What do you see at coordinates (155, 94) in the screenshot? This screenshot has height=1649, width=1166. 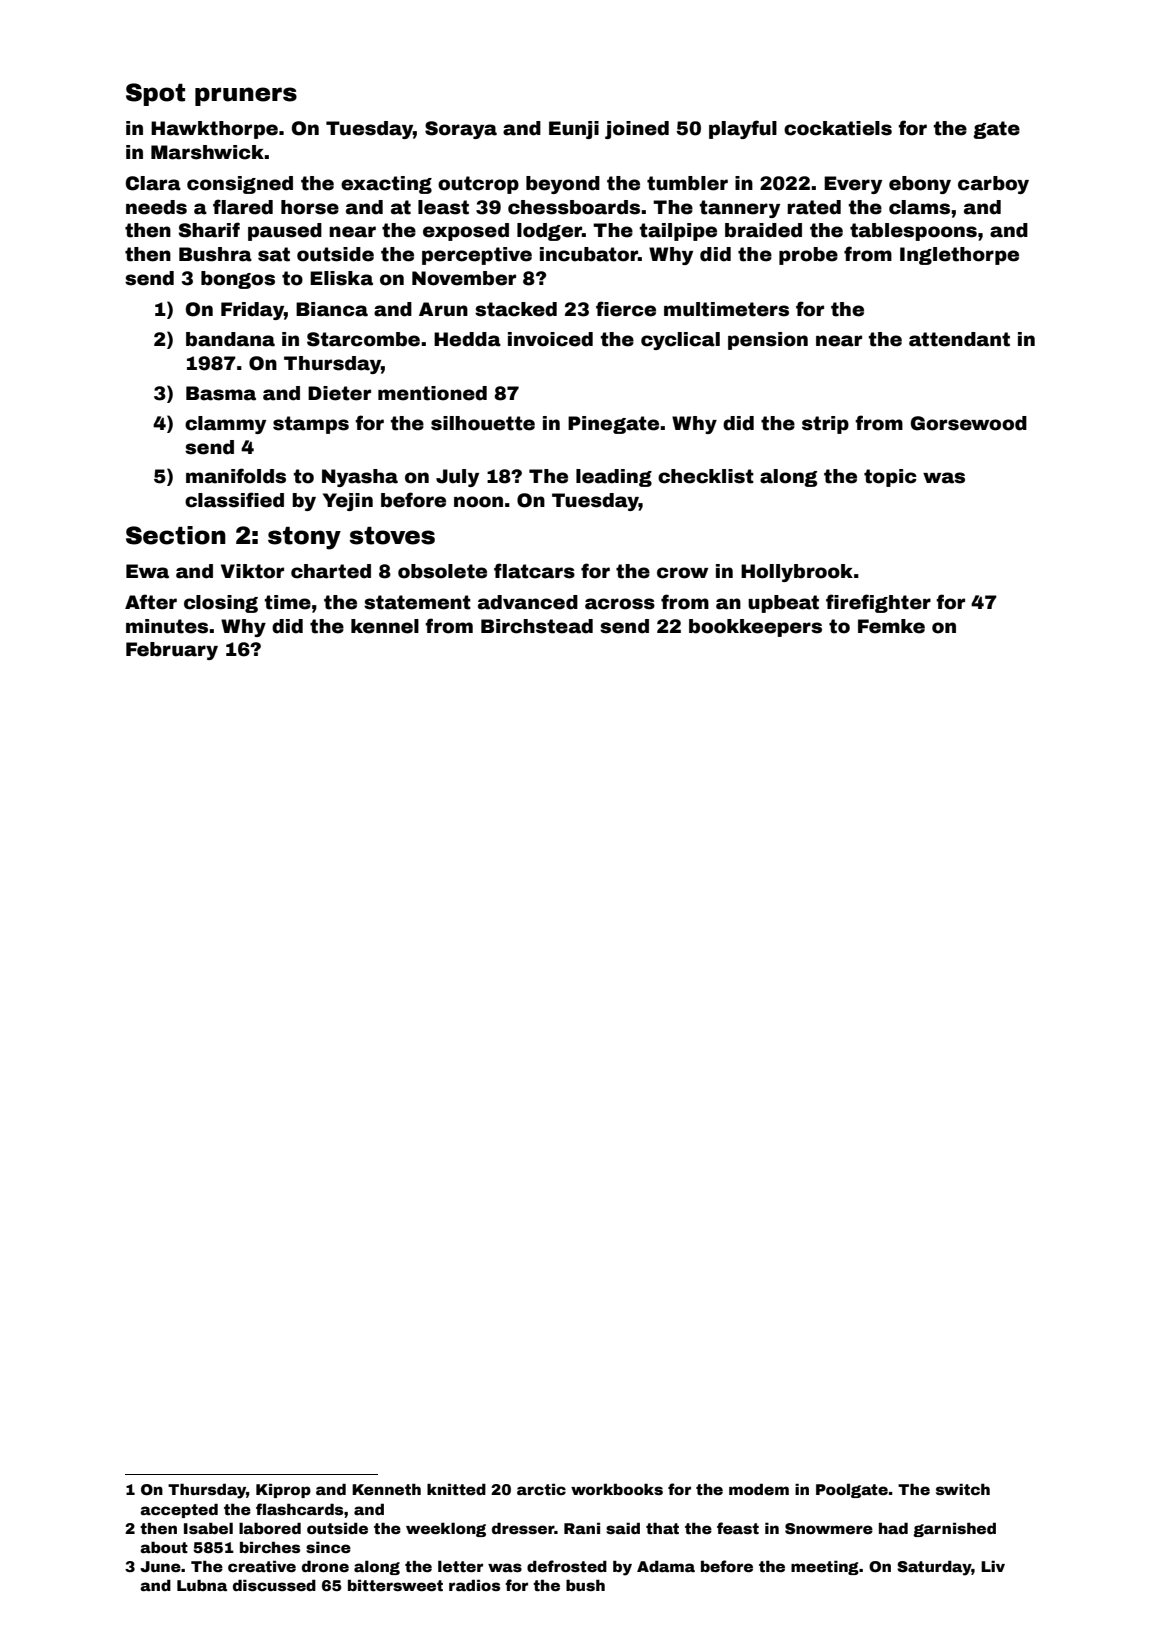 I see `Spot` at bounding box center [155, 94].
